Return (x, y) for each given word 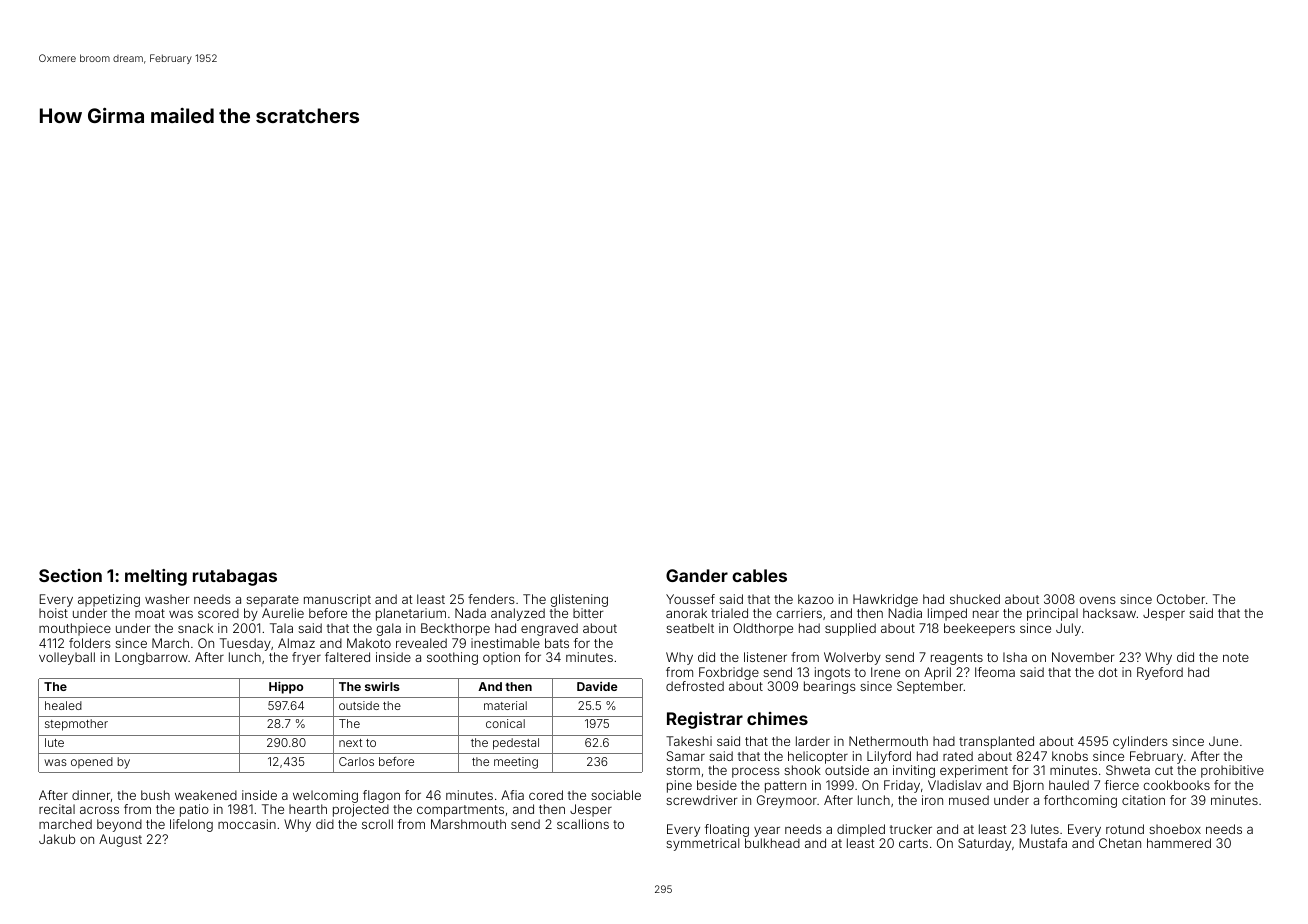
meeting (516, 763)
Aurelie (283, 613)
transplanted (996, 742)
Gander (697, 575)
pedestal (516, 744)
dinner (91, 795)
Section (70, 575)
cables (759, 575)
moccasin (247, 824)
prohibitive (1232, 771)
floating (727, 830)
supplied (850, 629)
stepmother (76, 725)
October (1181, 599)
